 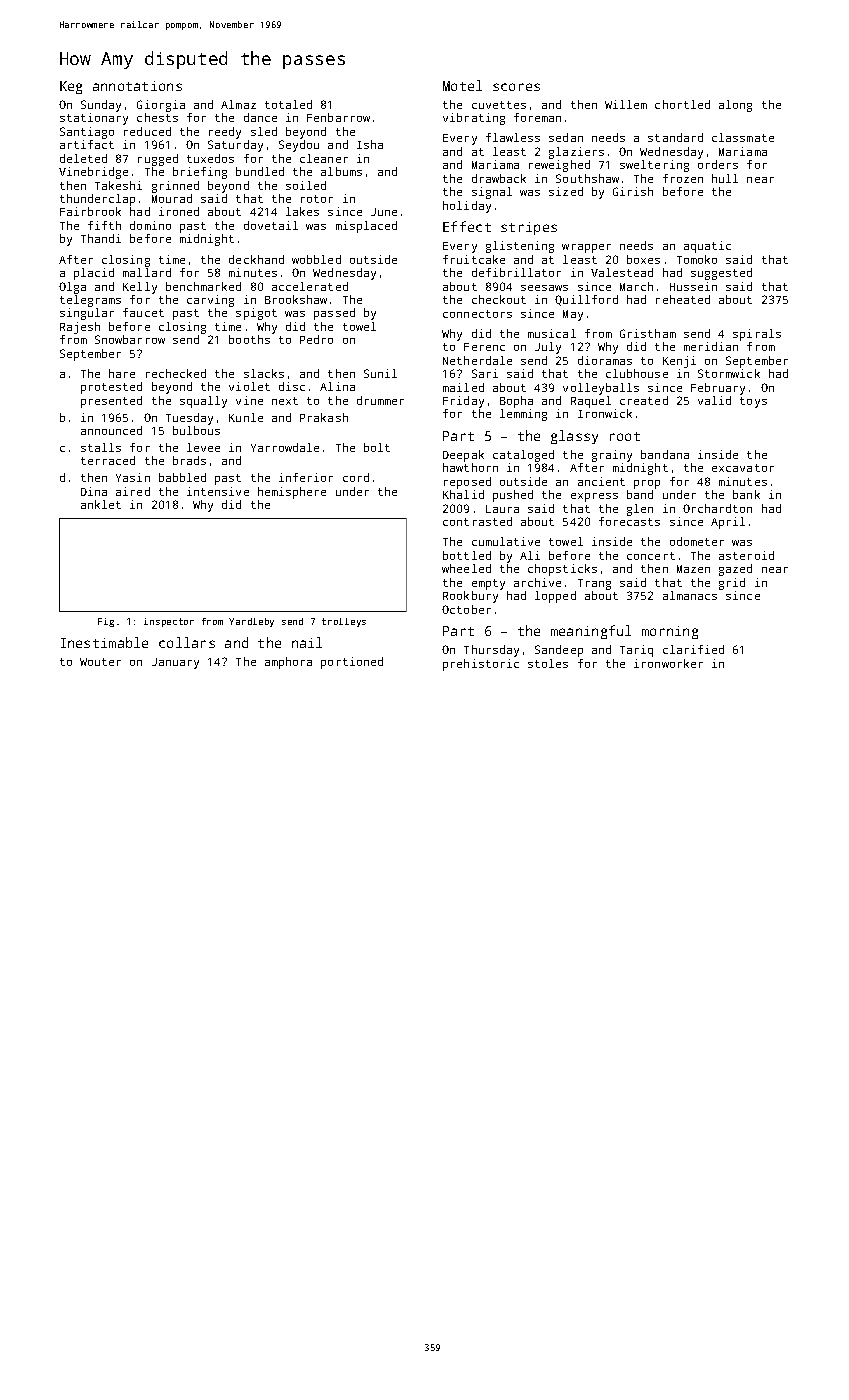 What do you see at coordinates (735, 570) in the screenshot?
I see `gazed` at bounding box center [735, 570].
